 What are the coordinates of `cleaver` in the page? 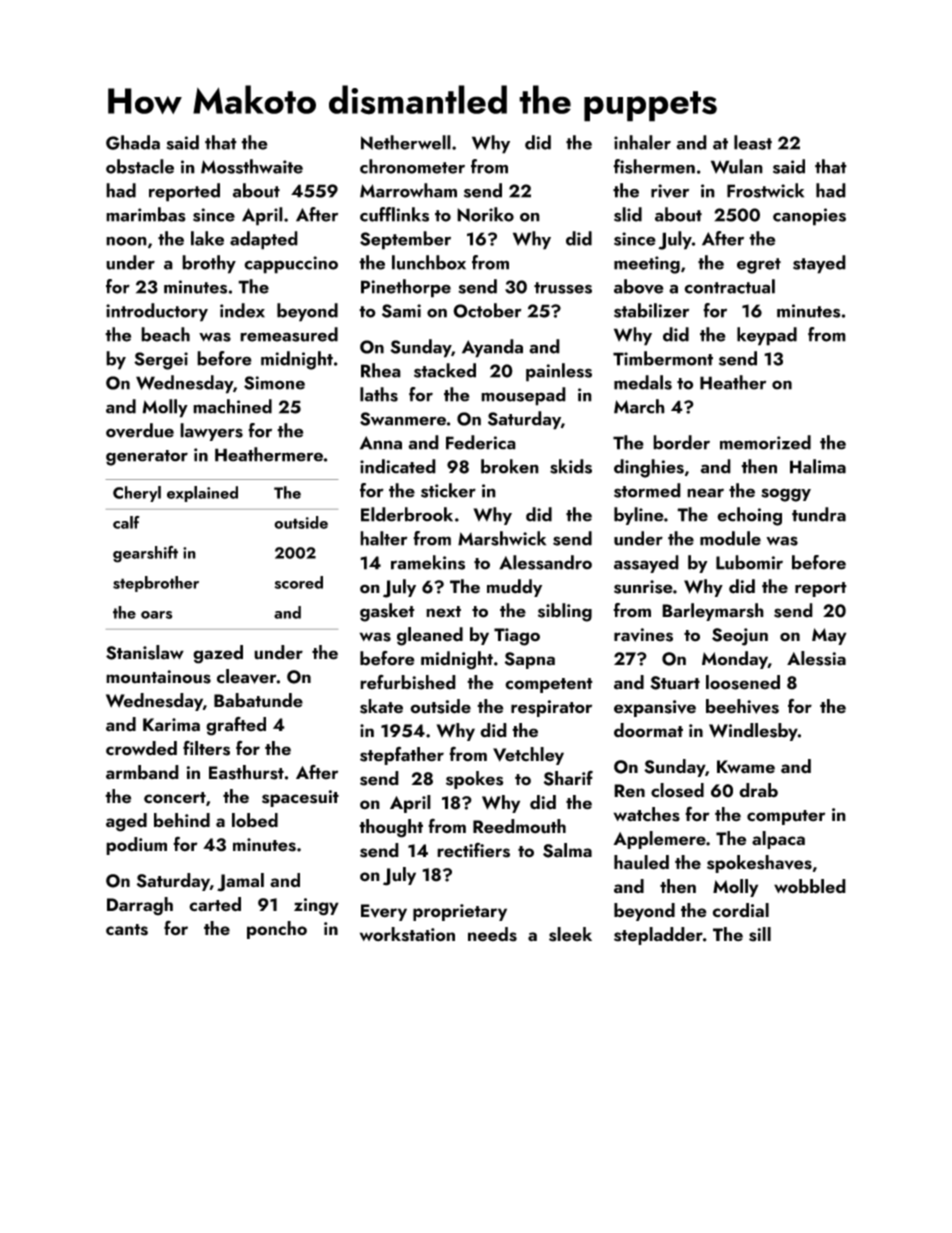 It's located at (247, 676).
